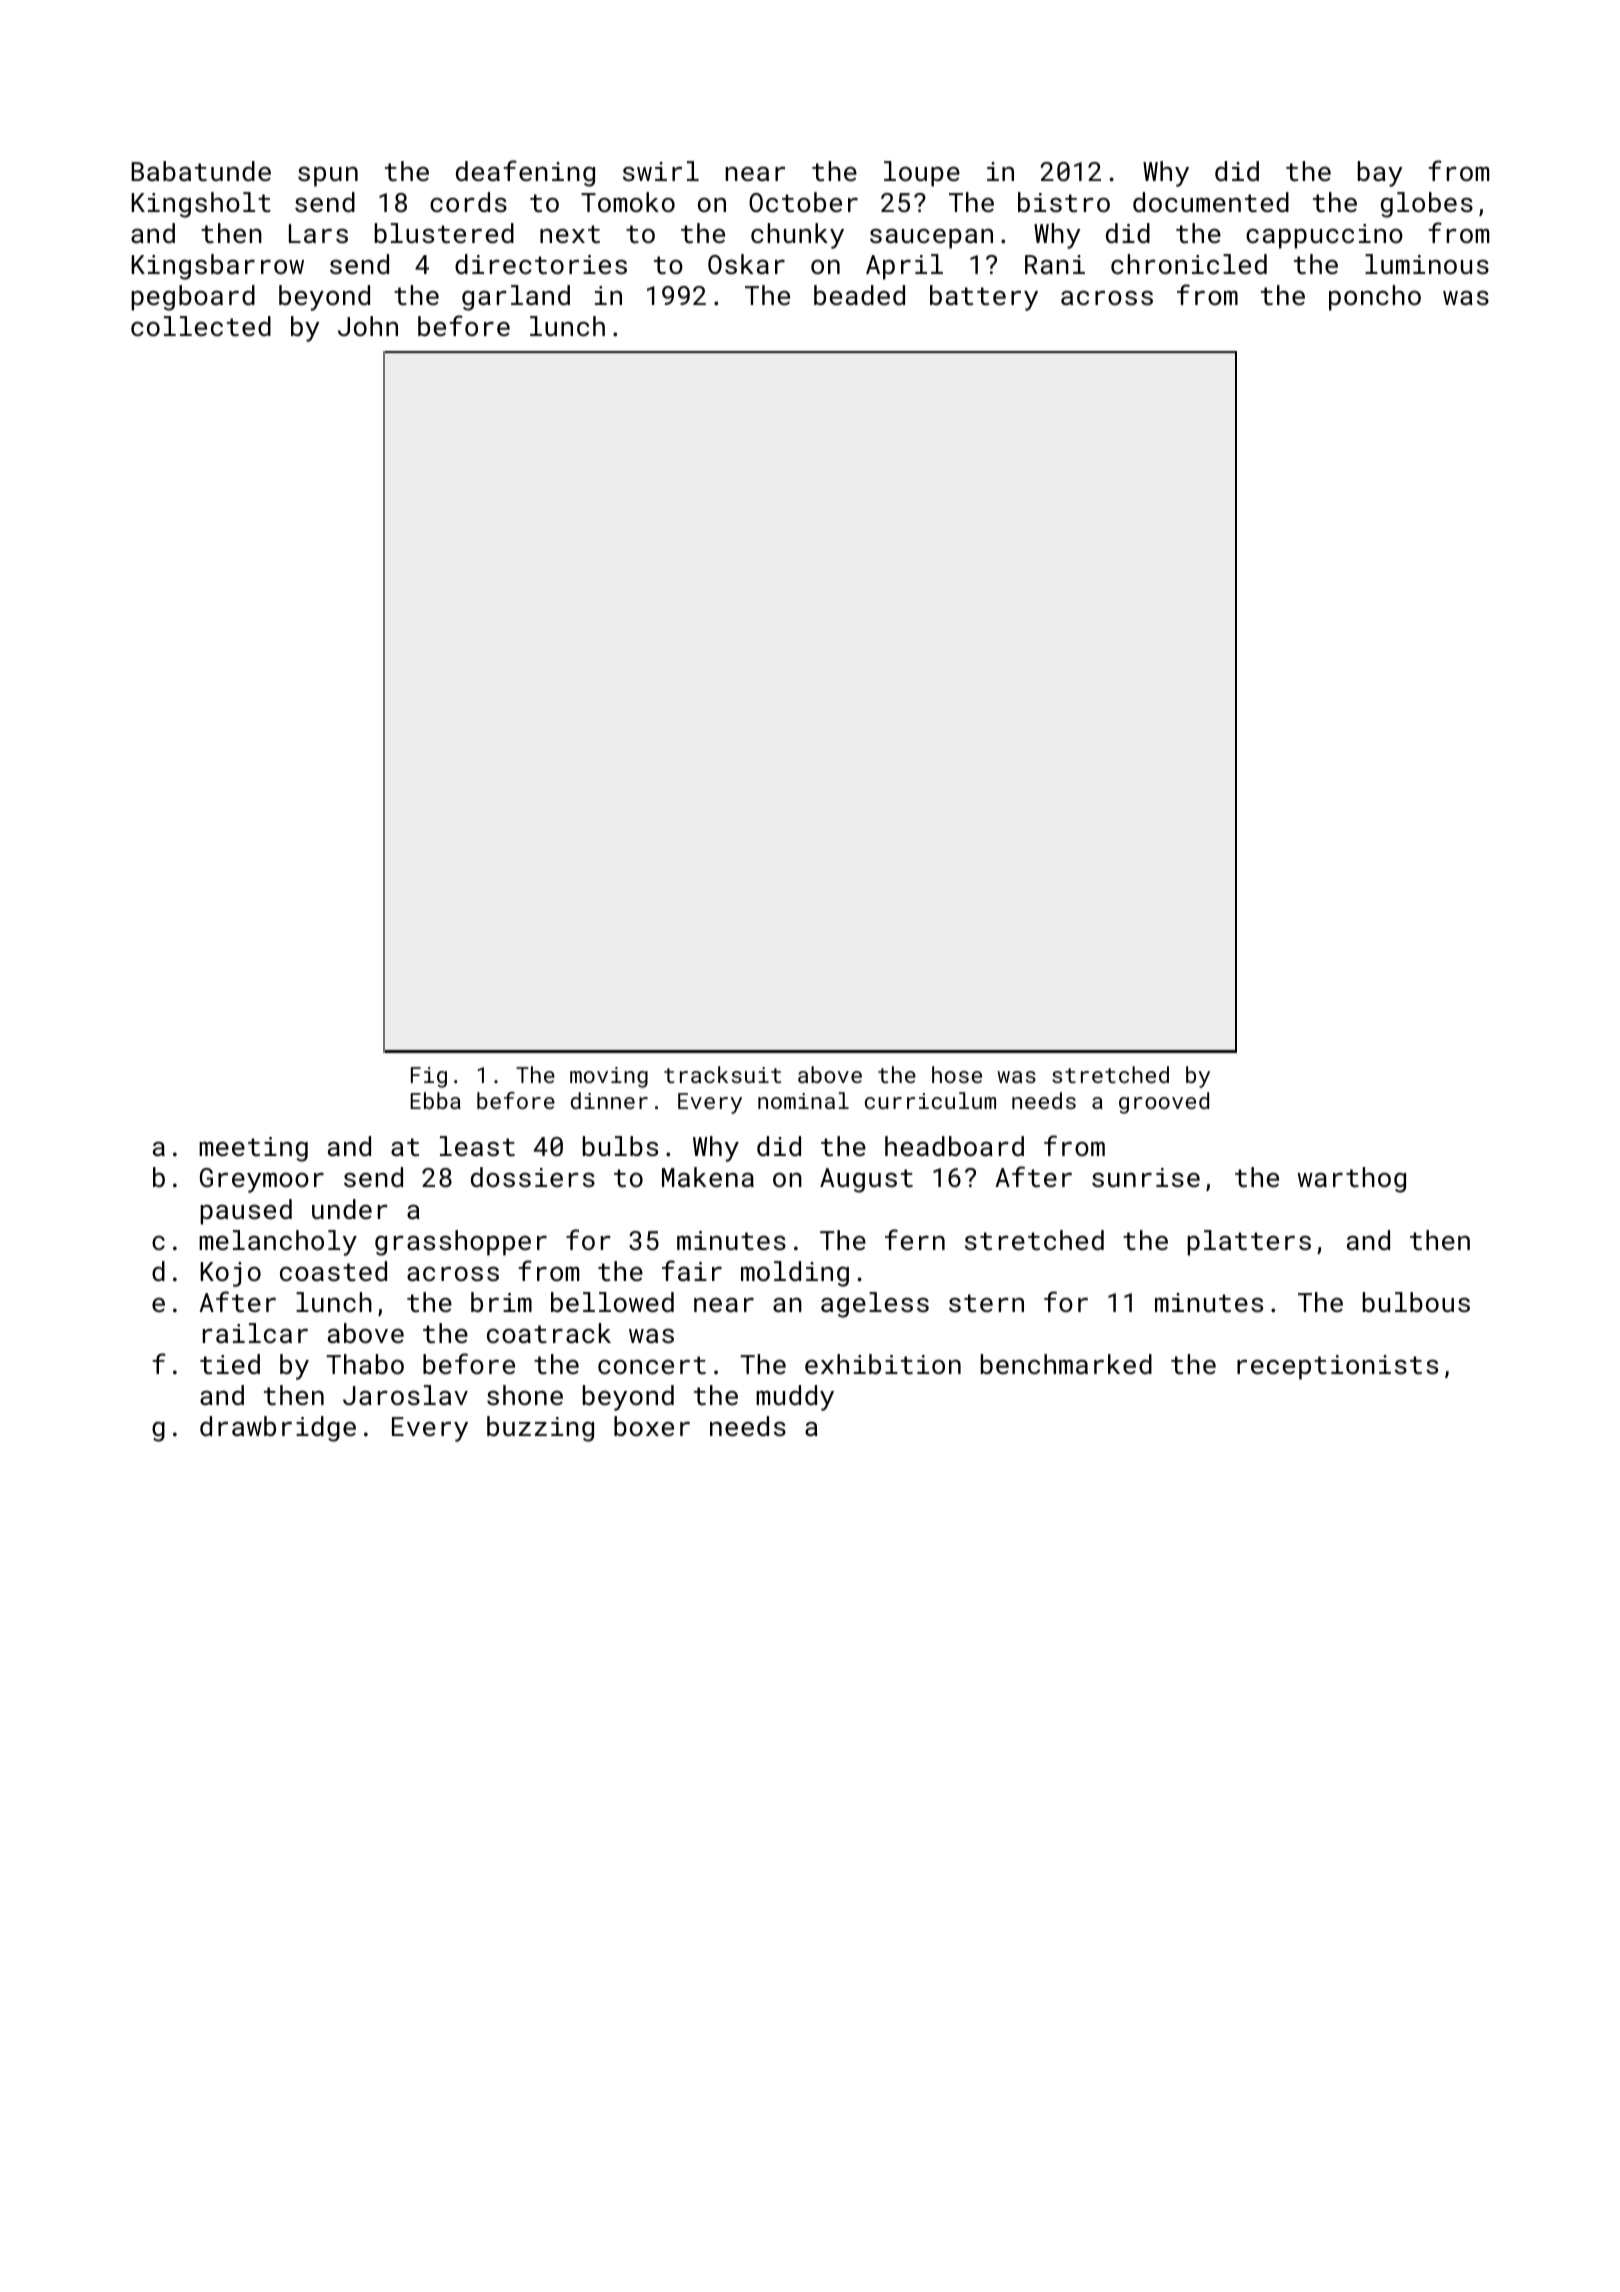 This screenshot has height=2292, width=1620. What do you see at coordinates (230, 1364) in the screenshot?
I see `tied` at bounding box center [230, 1364].
